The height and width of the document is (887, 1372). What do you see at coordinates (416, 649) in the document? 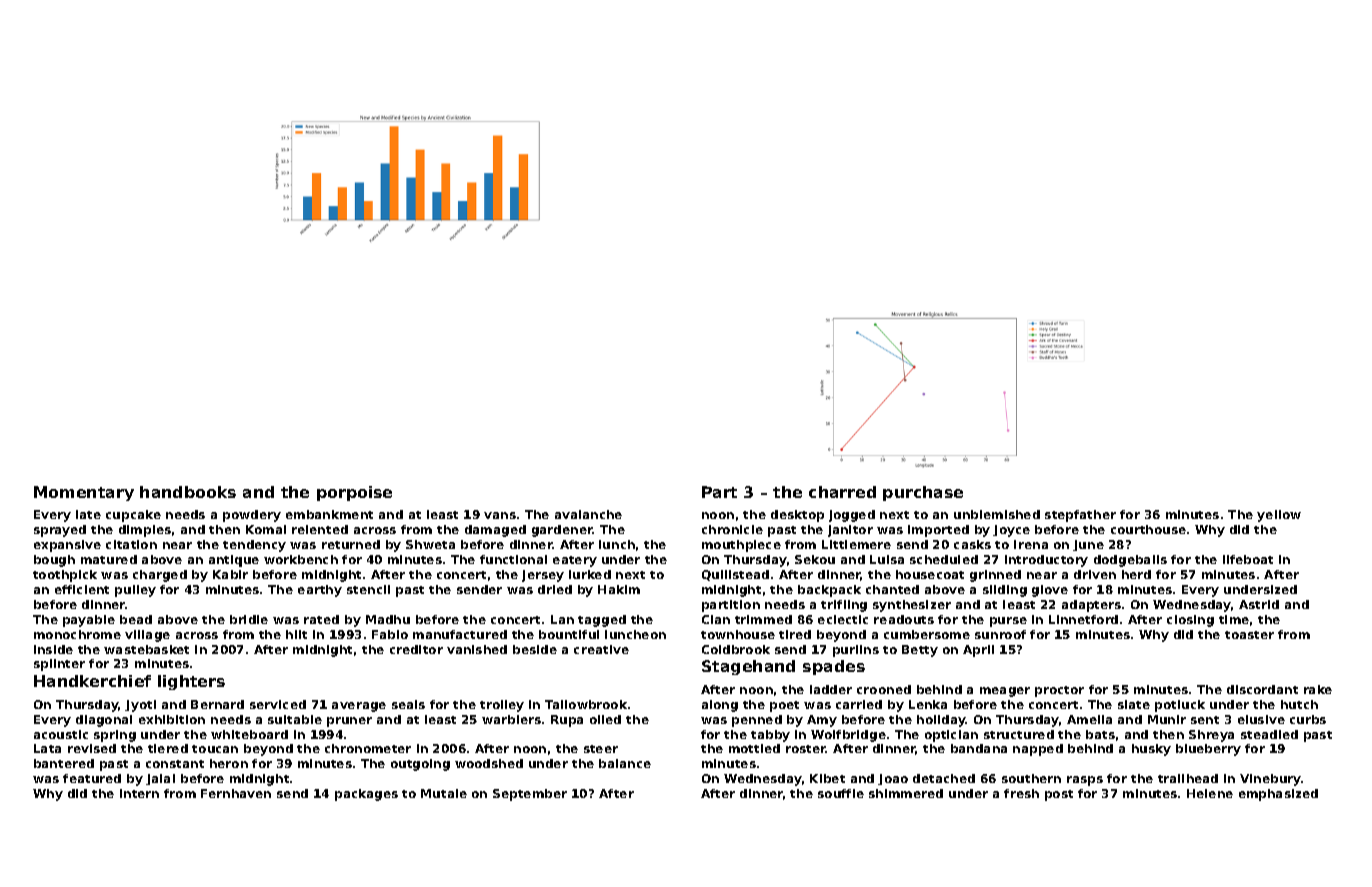
I see `creditor` at bounding box center [416, 649].
